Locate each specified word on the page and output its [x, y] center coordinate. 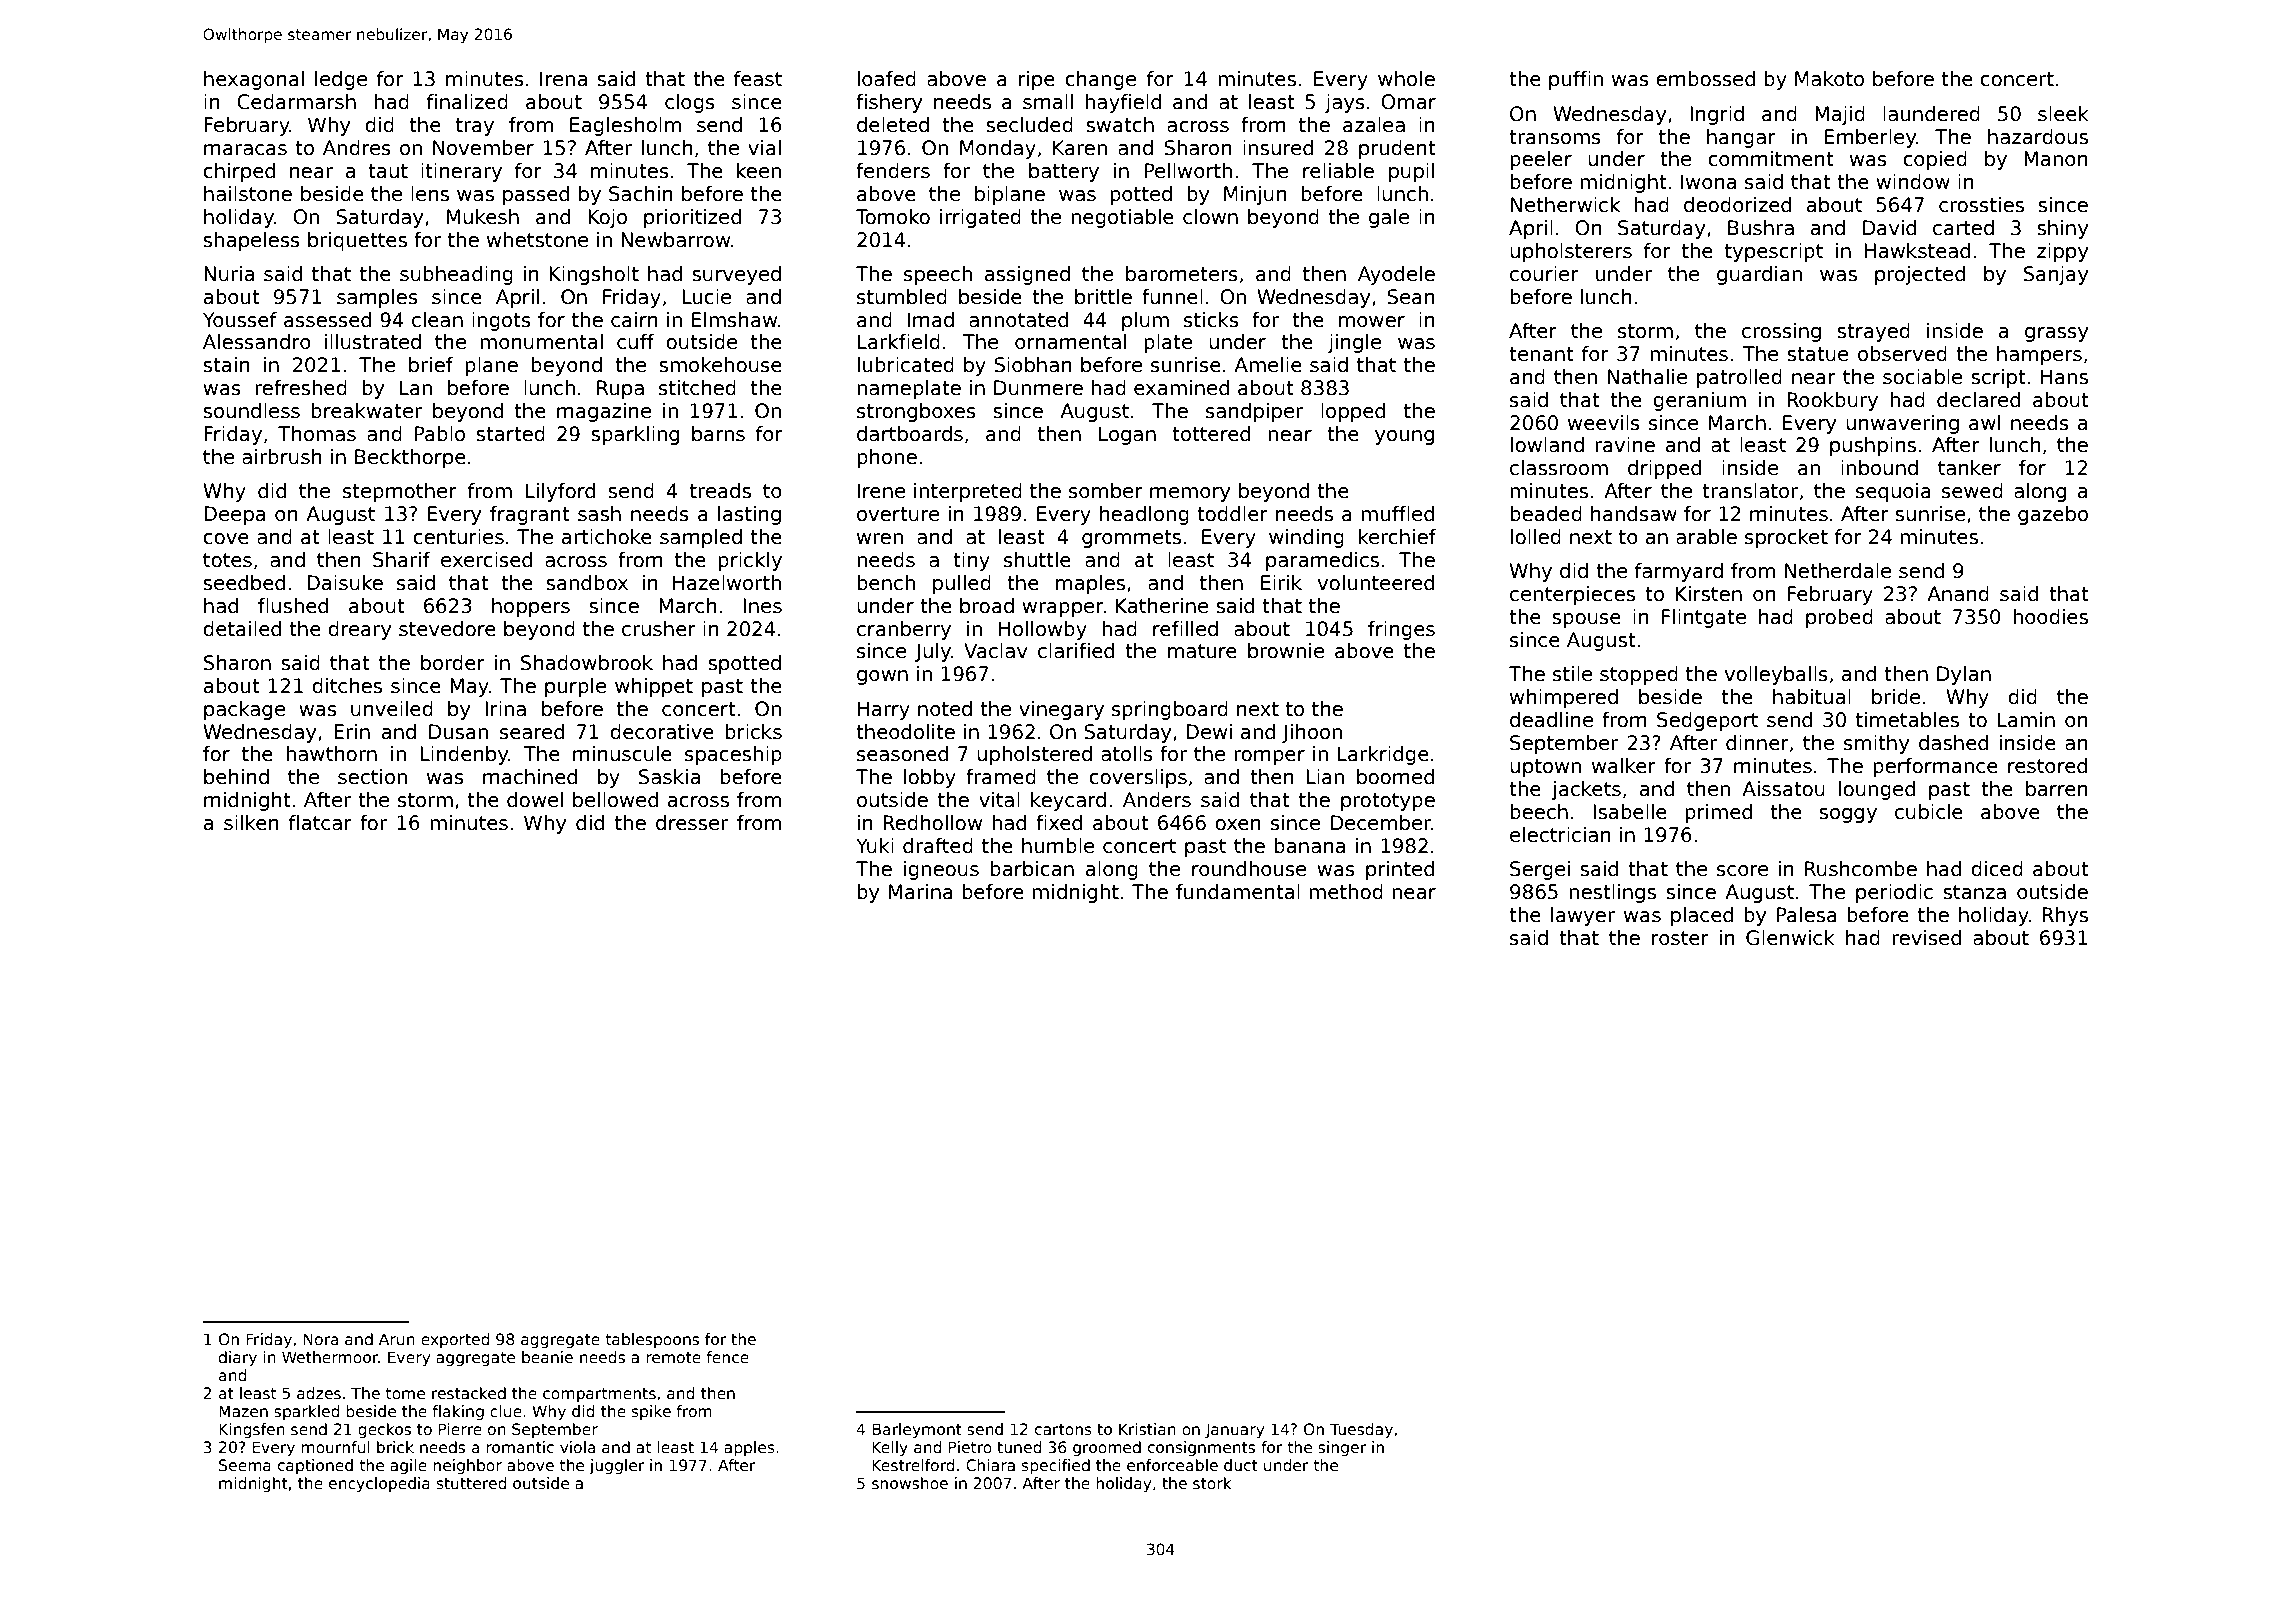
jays [1345, 103]
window [1913, 182]
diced [1997, 869]
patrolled [1739, 378]
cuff [635, 342]
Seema [245, 1465]
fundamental [1238, 892]
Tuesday [1361, 1430]
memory [1190, 494]
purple [575, 687]
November [483, 148]
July [933, 652]
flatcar [320, 823]
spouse [1586, 620]
